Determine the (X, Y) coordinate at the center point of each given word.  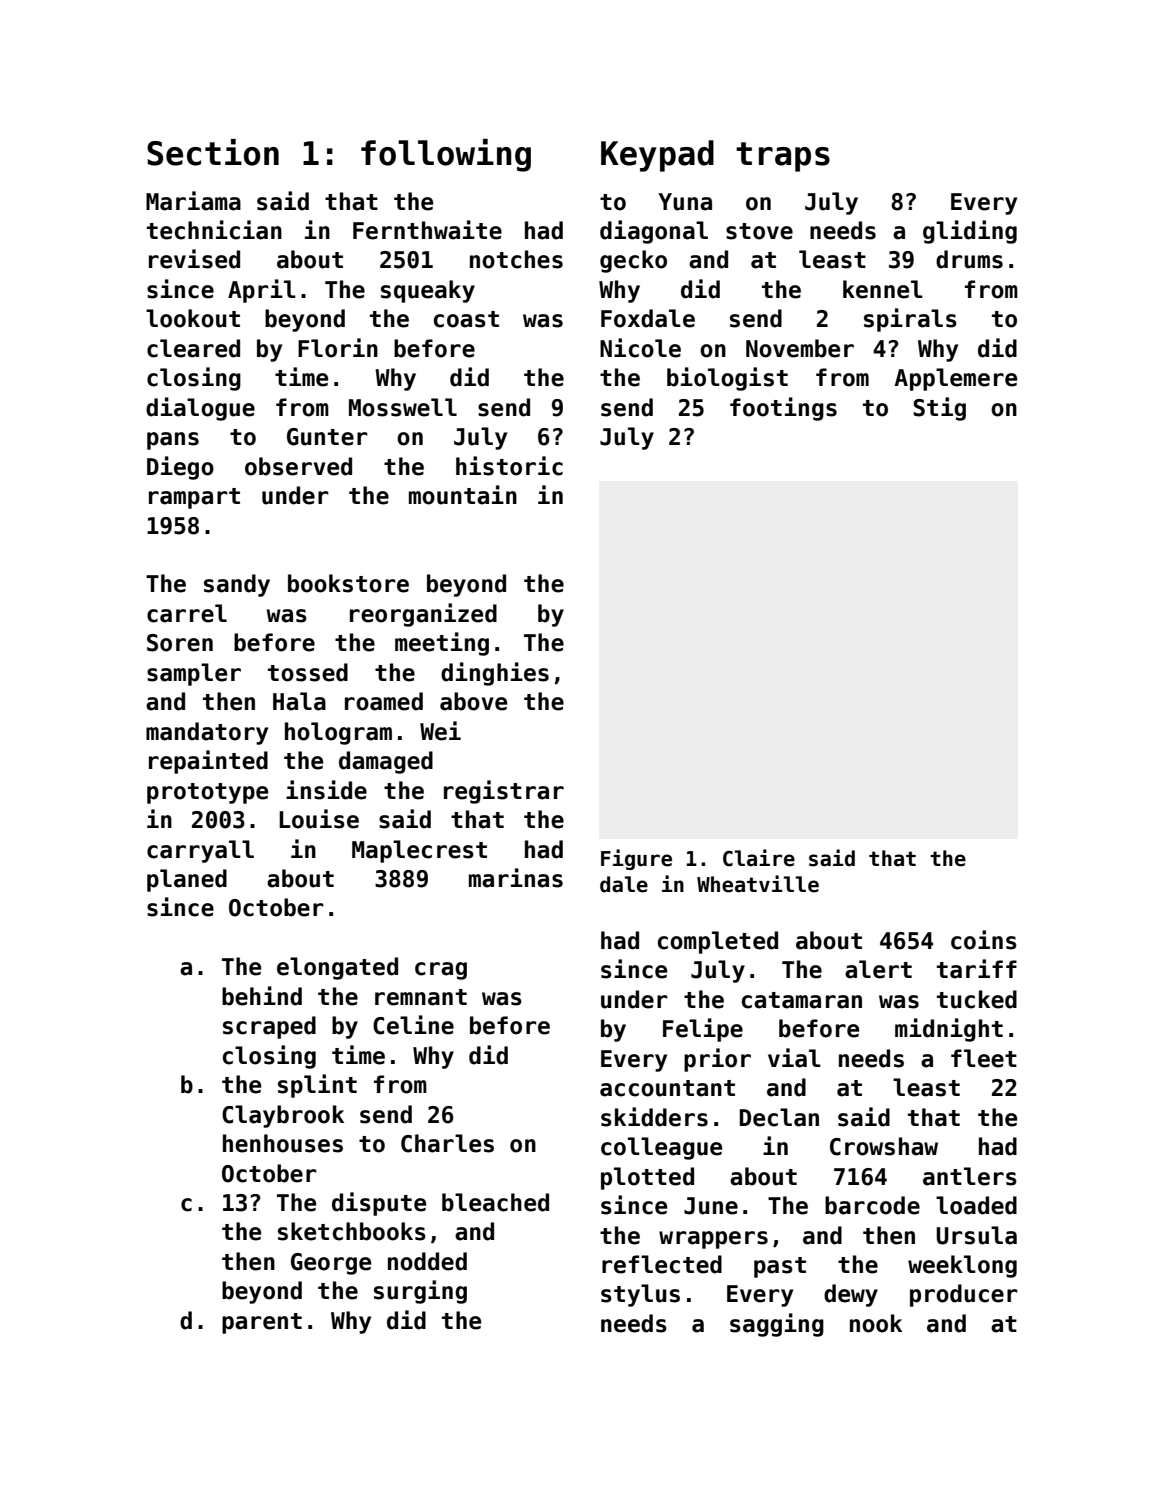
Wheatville (758, 884)
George (331, 1264)
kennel (883, 289)
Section (213, 152)
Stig (939, 409)
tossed (308, 672)
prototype (207, 793)
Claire (759, 858)
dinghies (495, 674)
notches (516, 259)
